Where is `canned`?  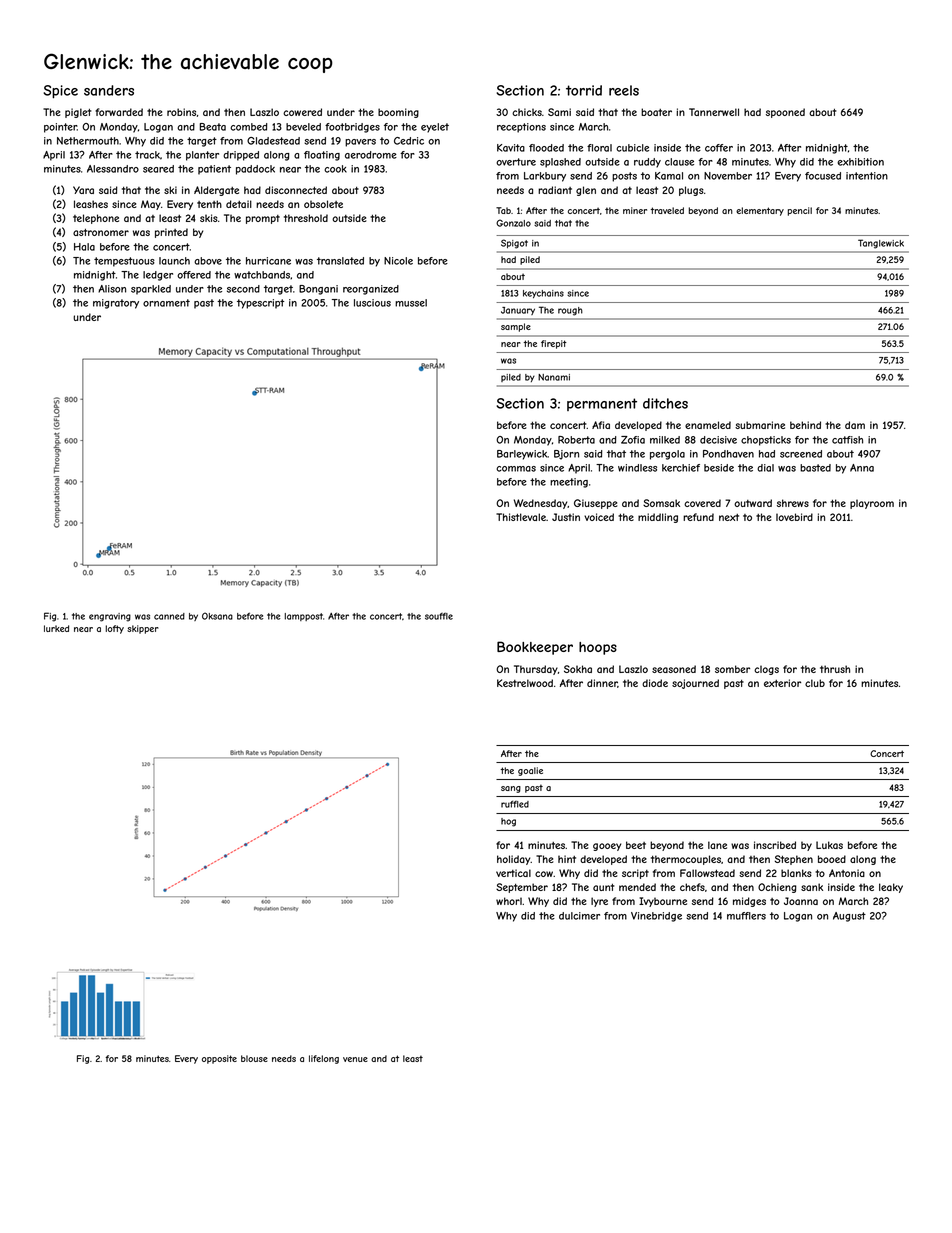
canned is located at coordinates (169, 616).
